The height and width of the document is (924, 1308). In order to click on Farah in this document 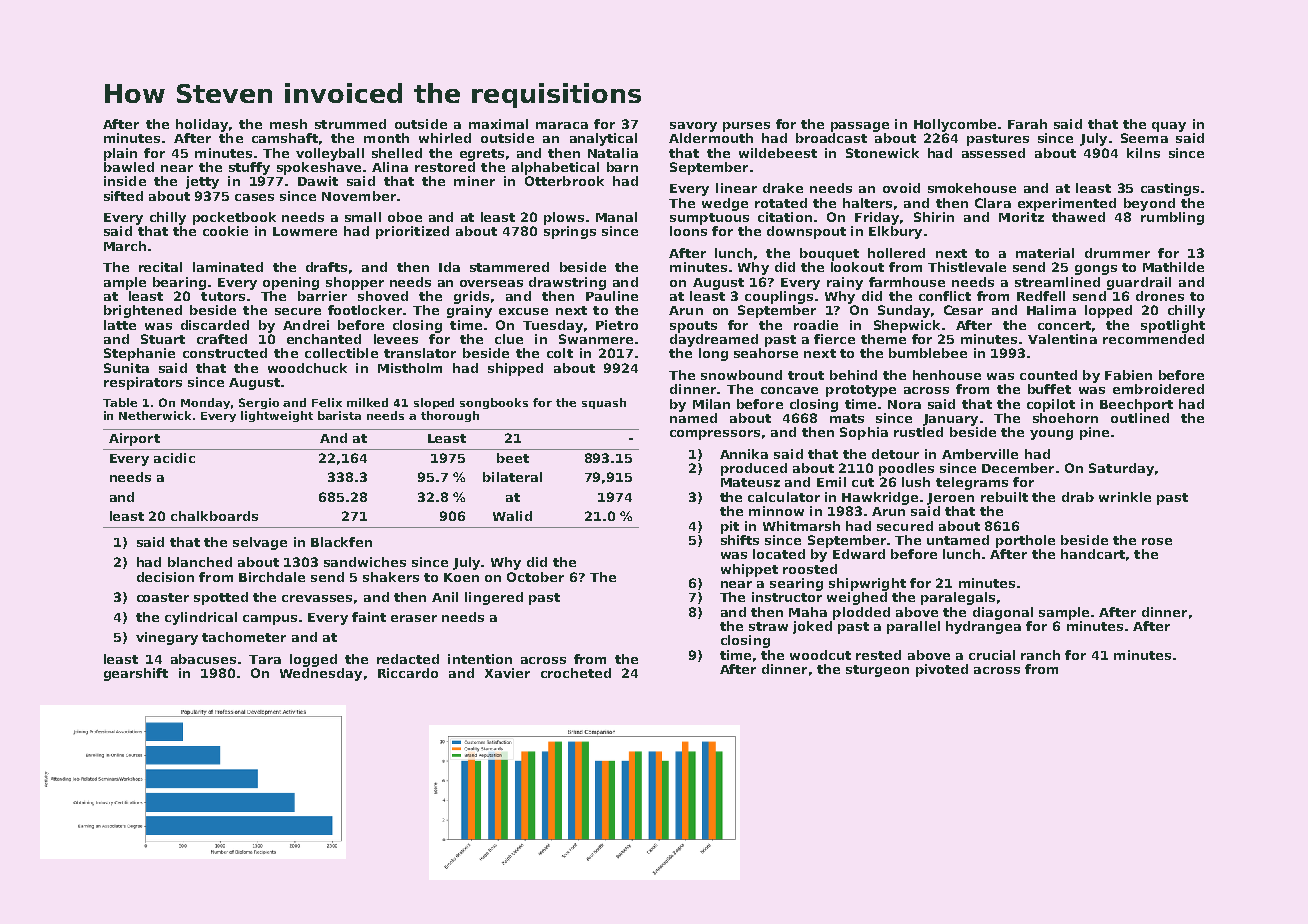, I will do `click(1027, 124)`.
